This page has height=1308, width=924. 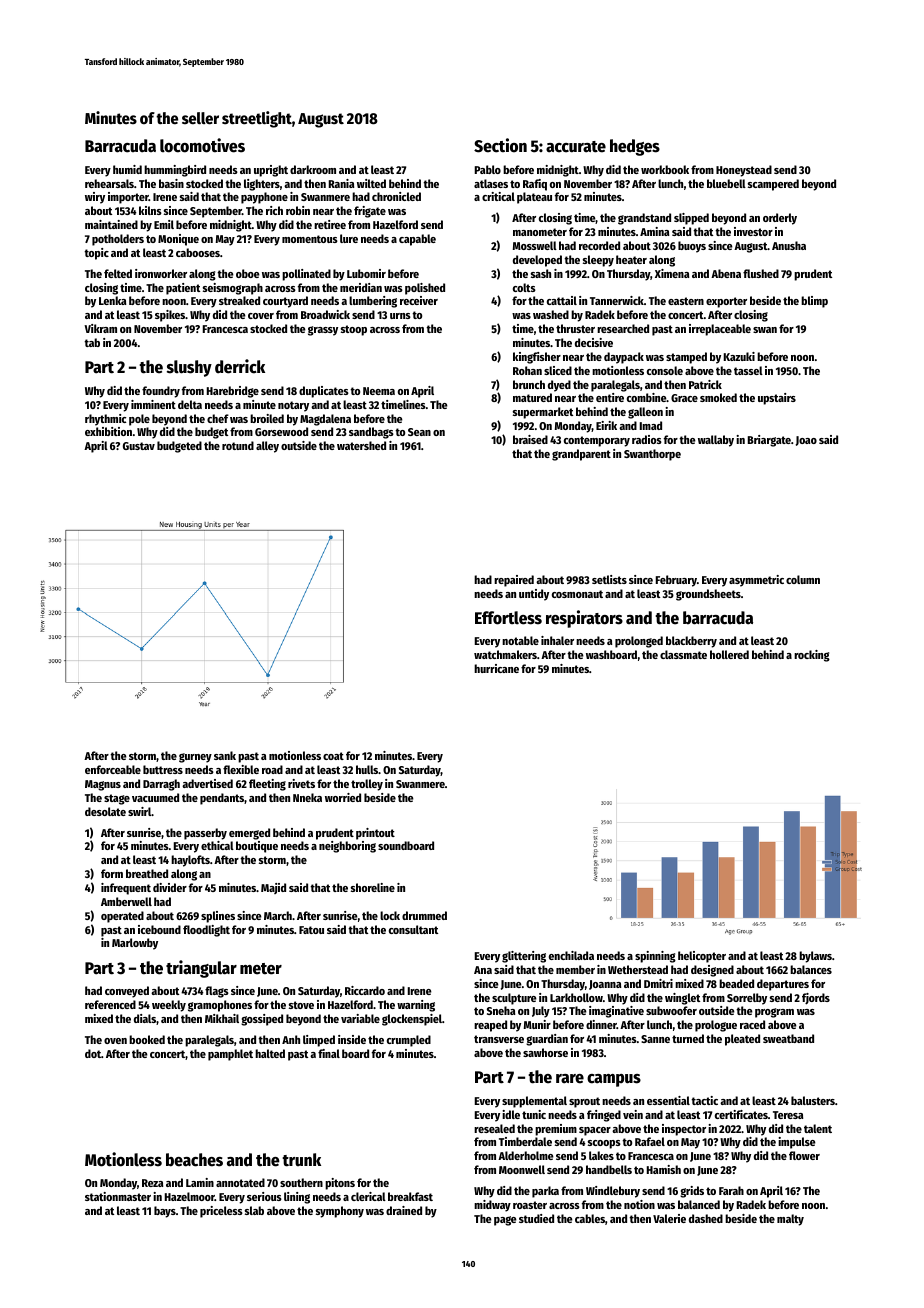 I want to click on gramophones, so click(x=220, y=1006).
